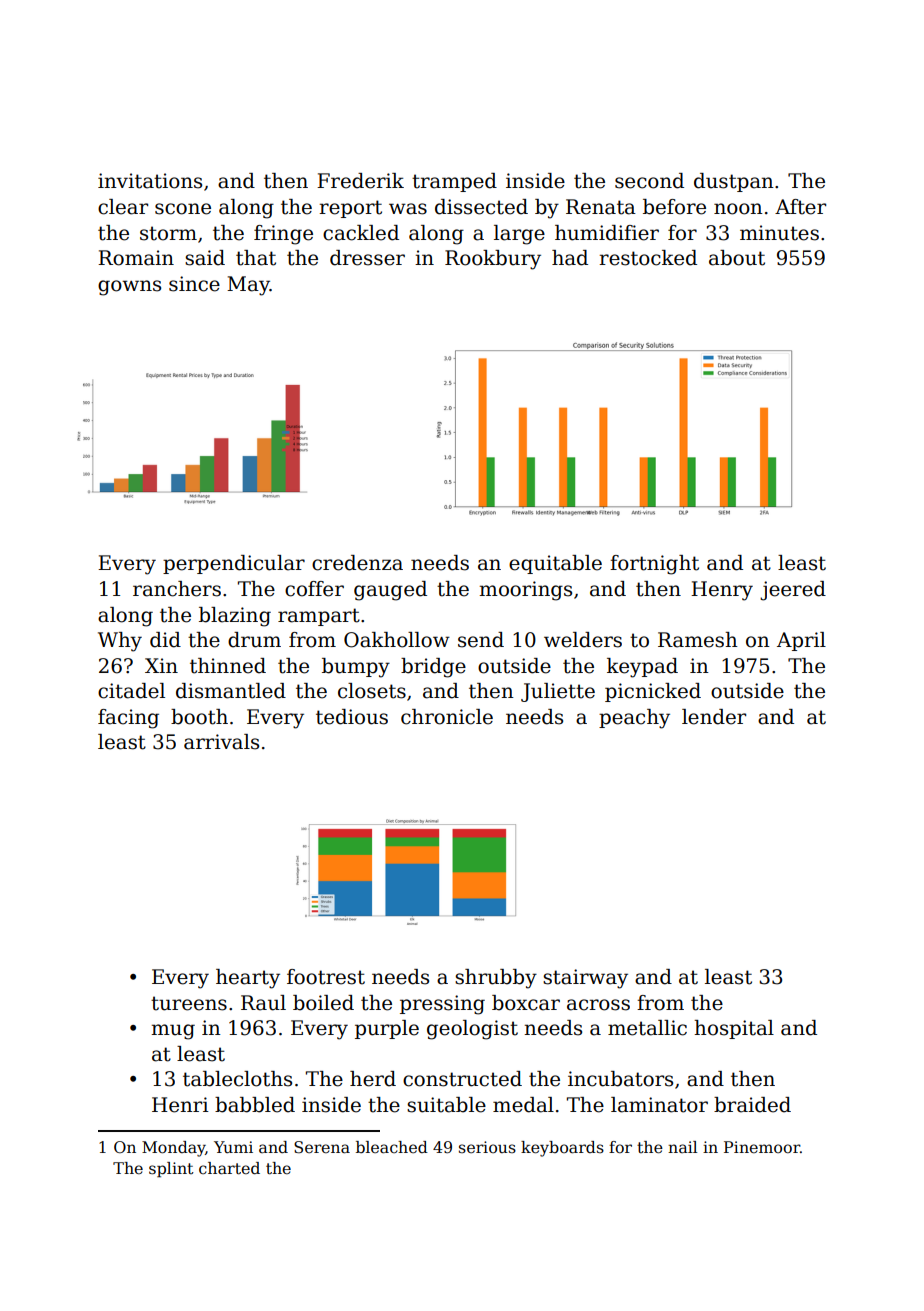  I want to click on Ramesh, so click(698, 640).
